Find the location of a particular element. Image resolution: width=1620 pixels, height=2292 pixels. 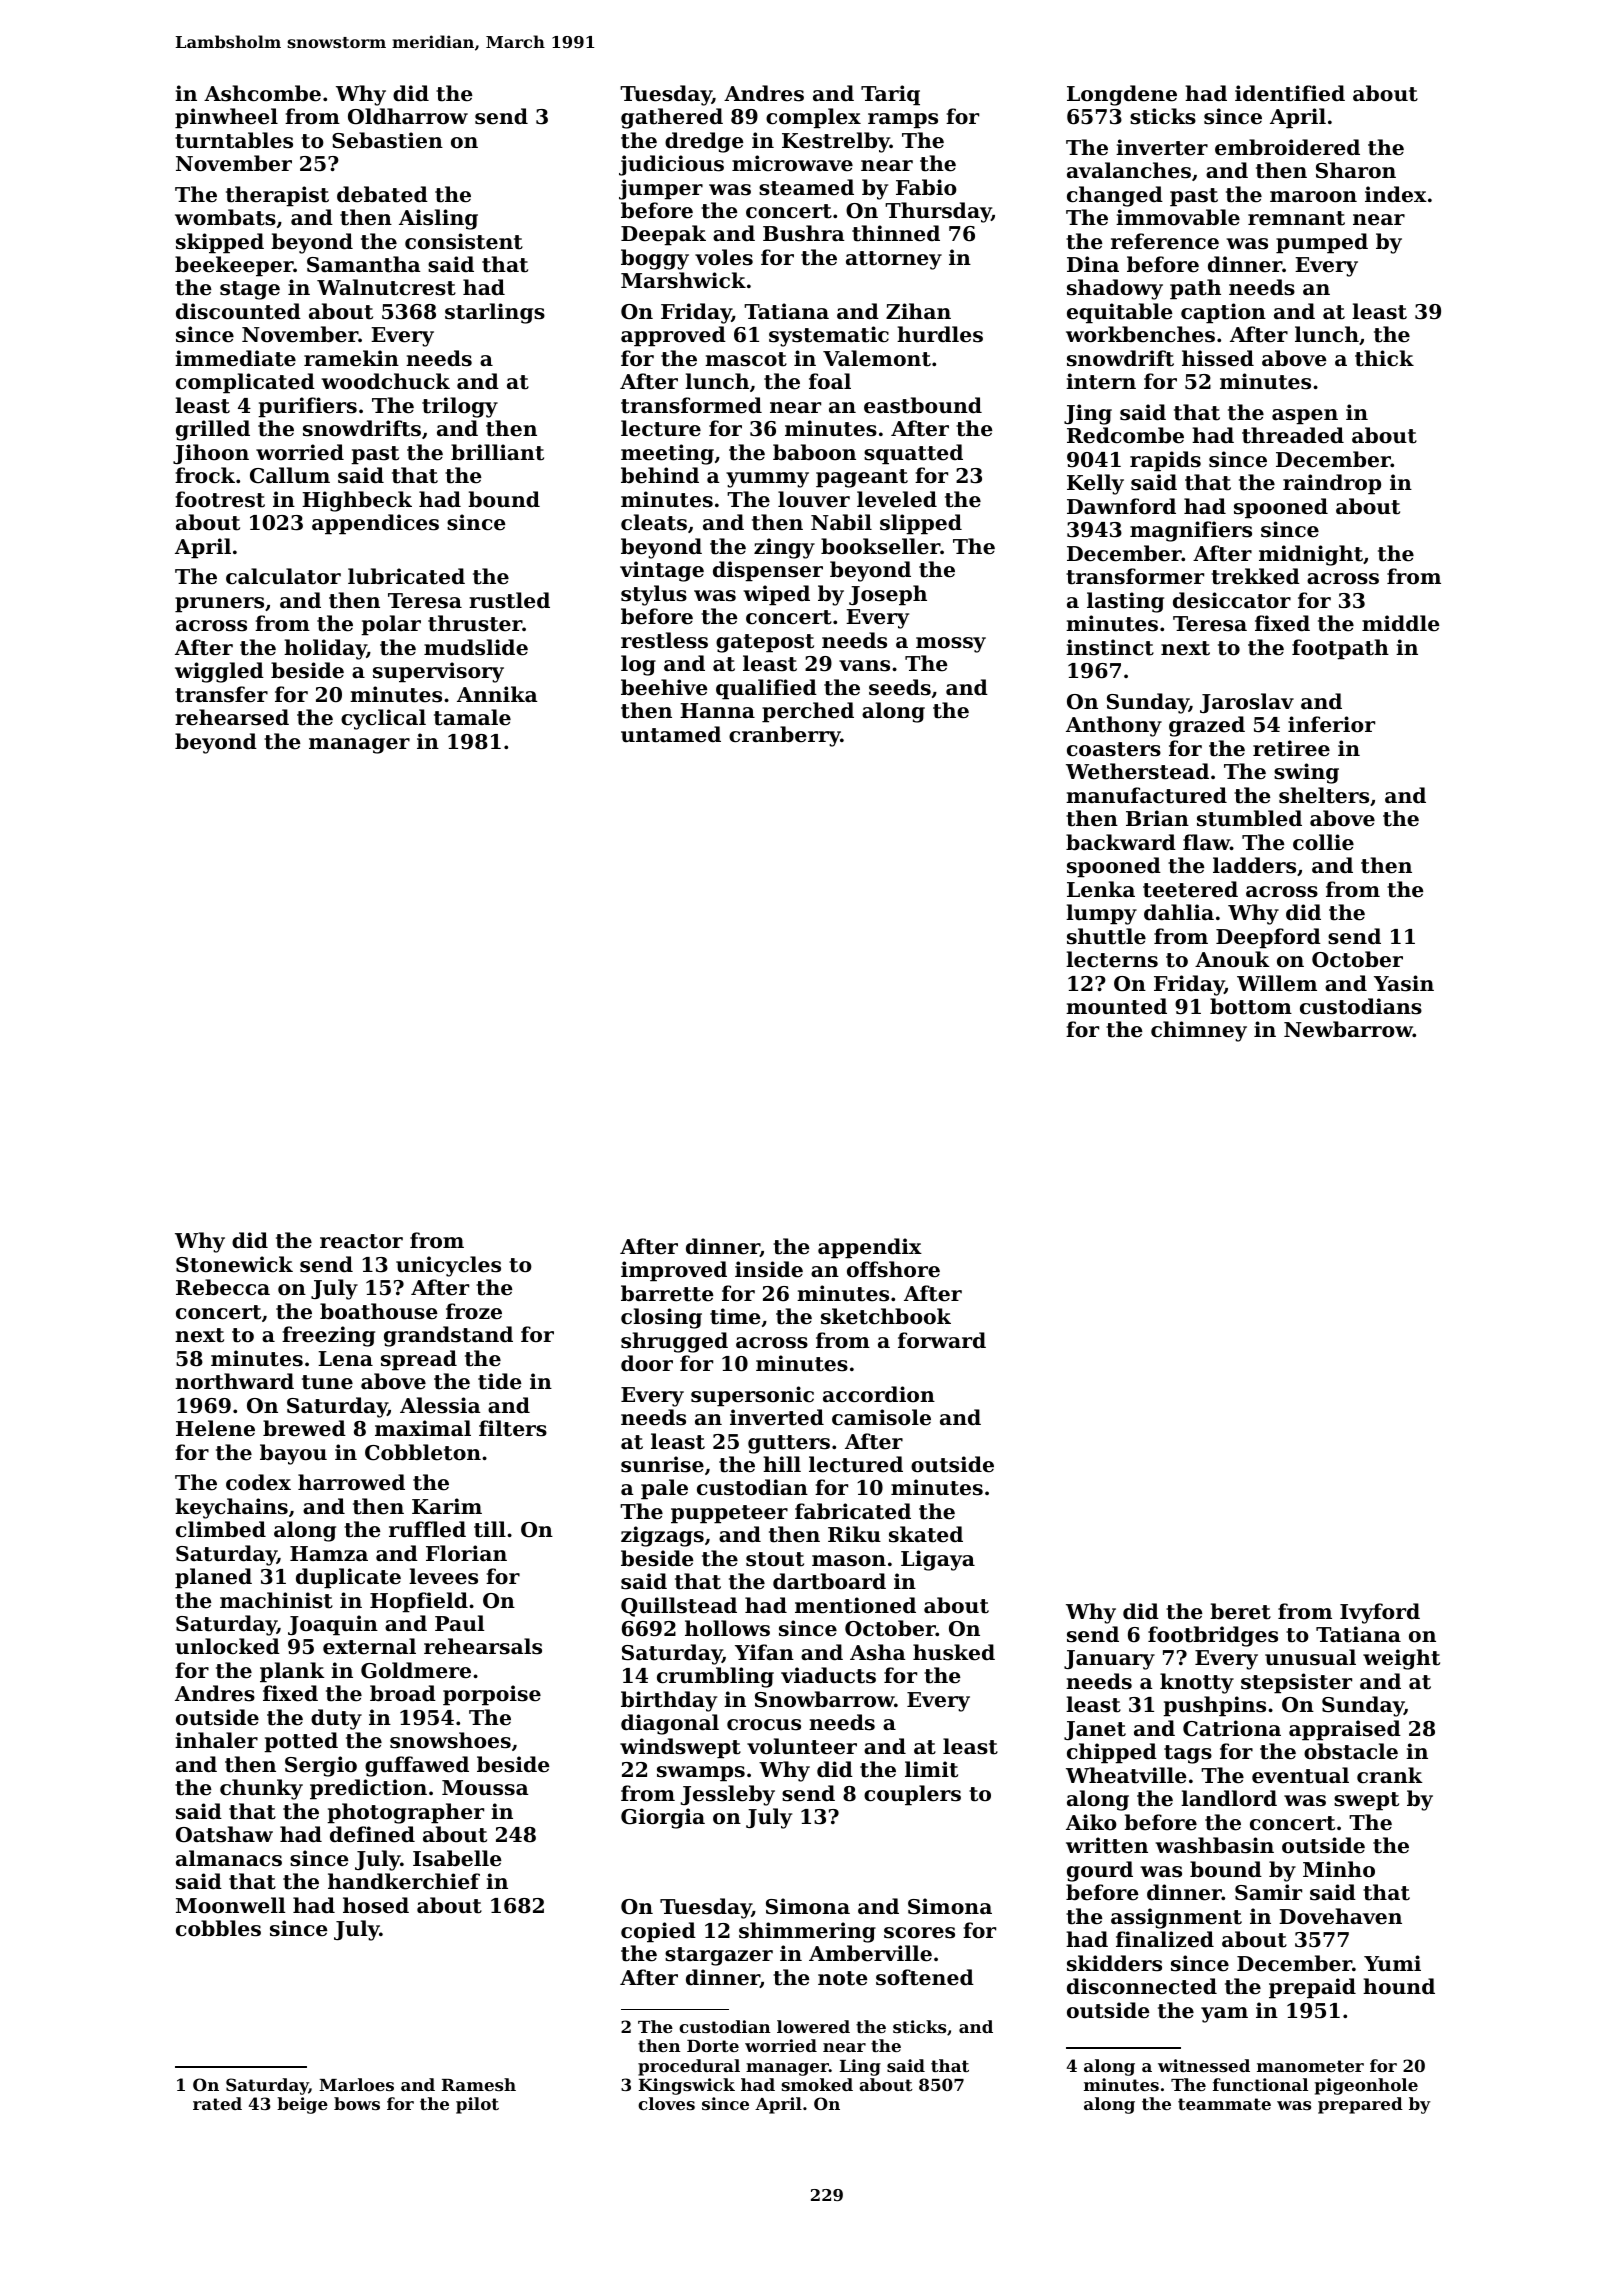

camisole is located at coordinates (881, 1417).
